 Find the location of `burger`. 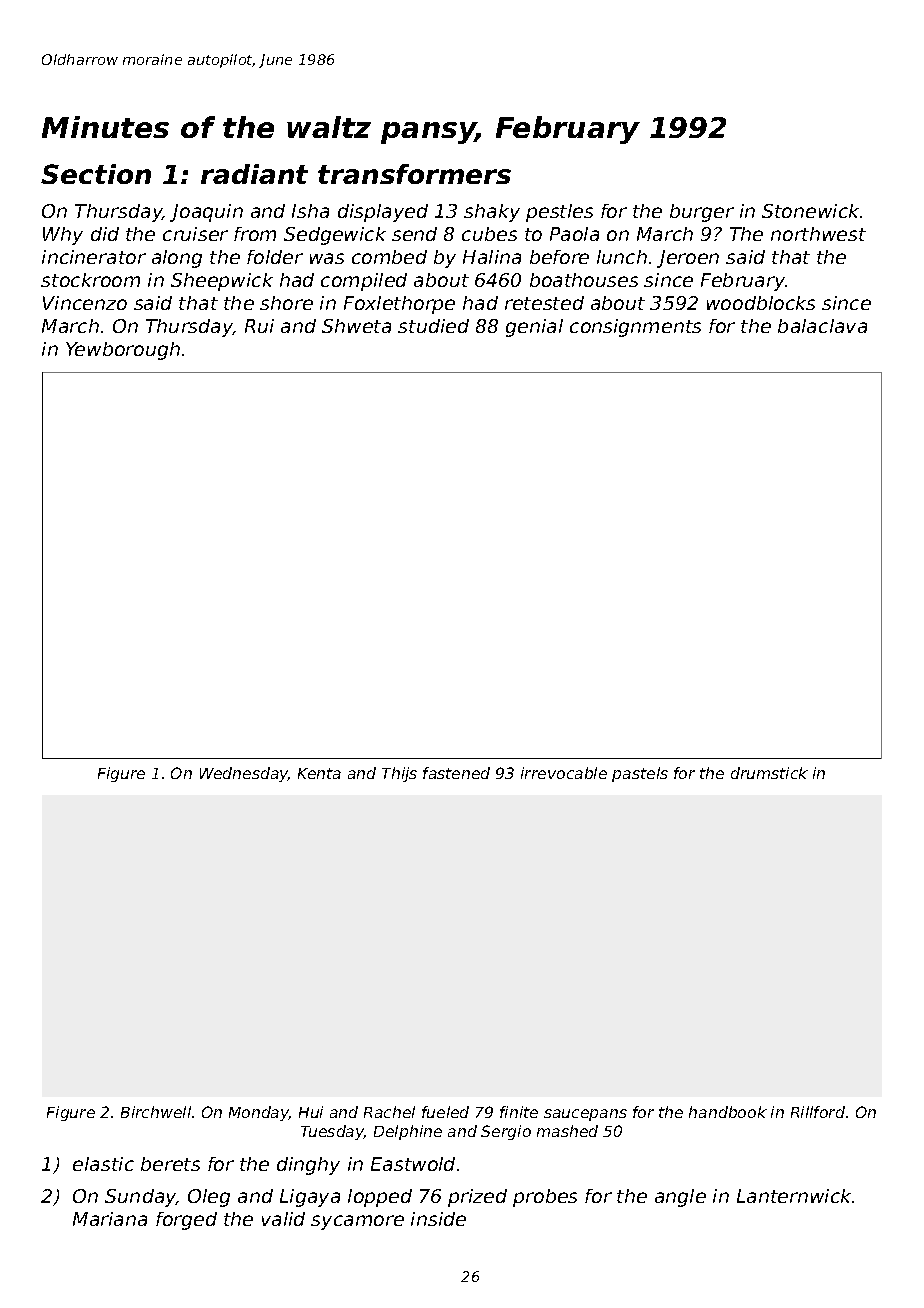

burger is located at coordinates (702, 213).
